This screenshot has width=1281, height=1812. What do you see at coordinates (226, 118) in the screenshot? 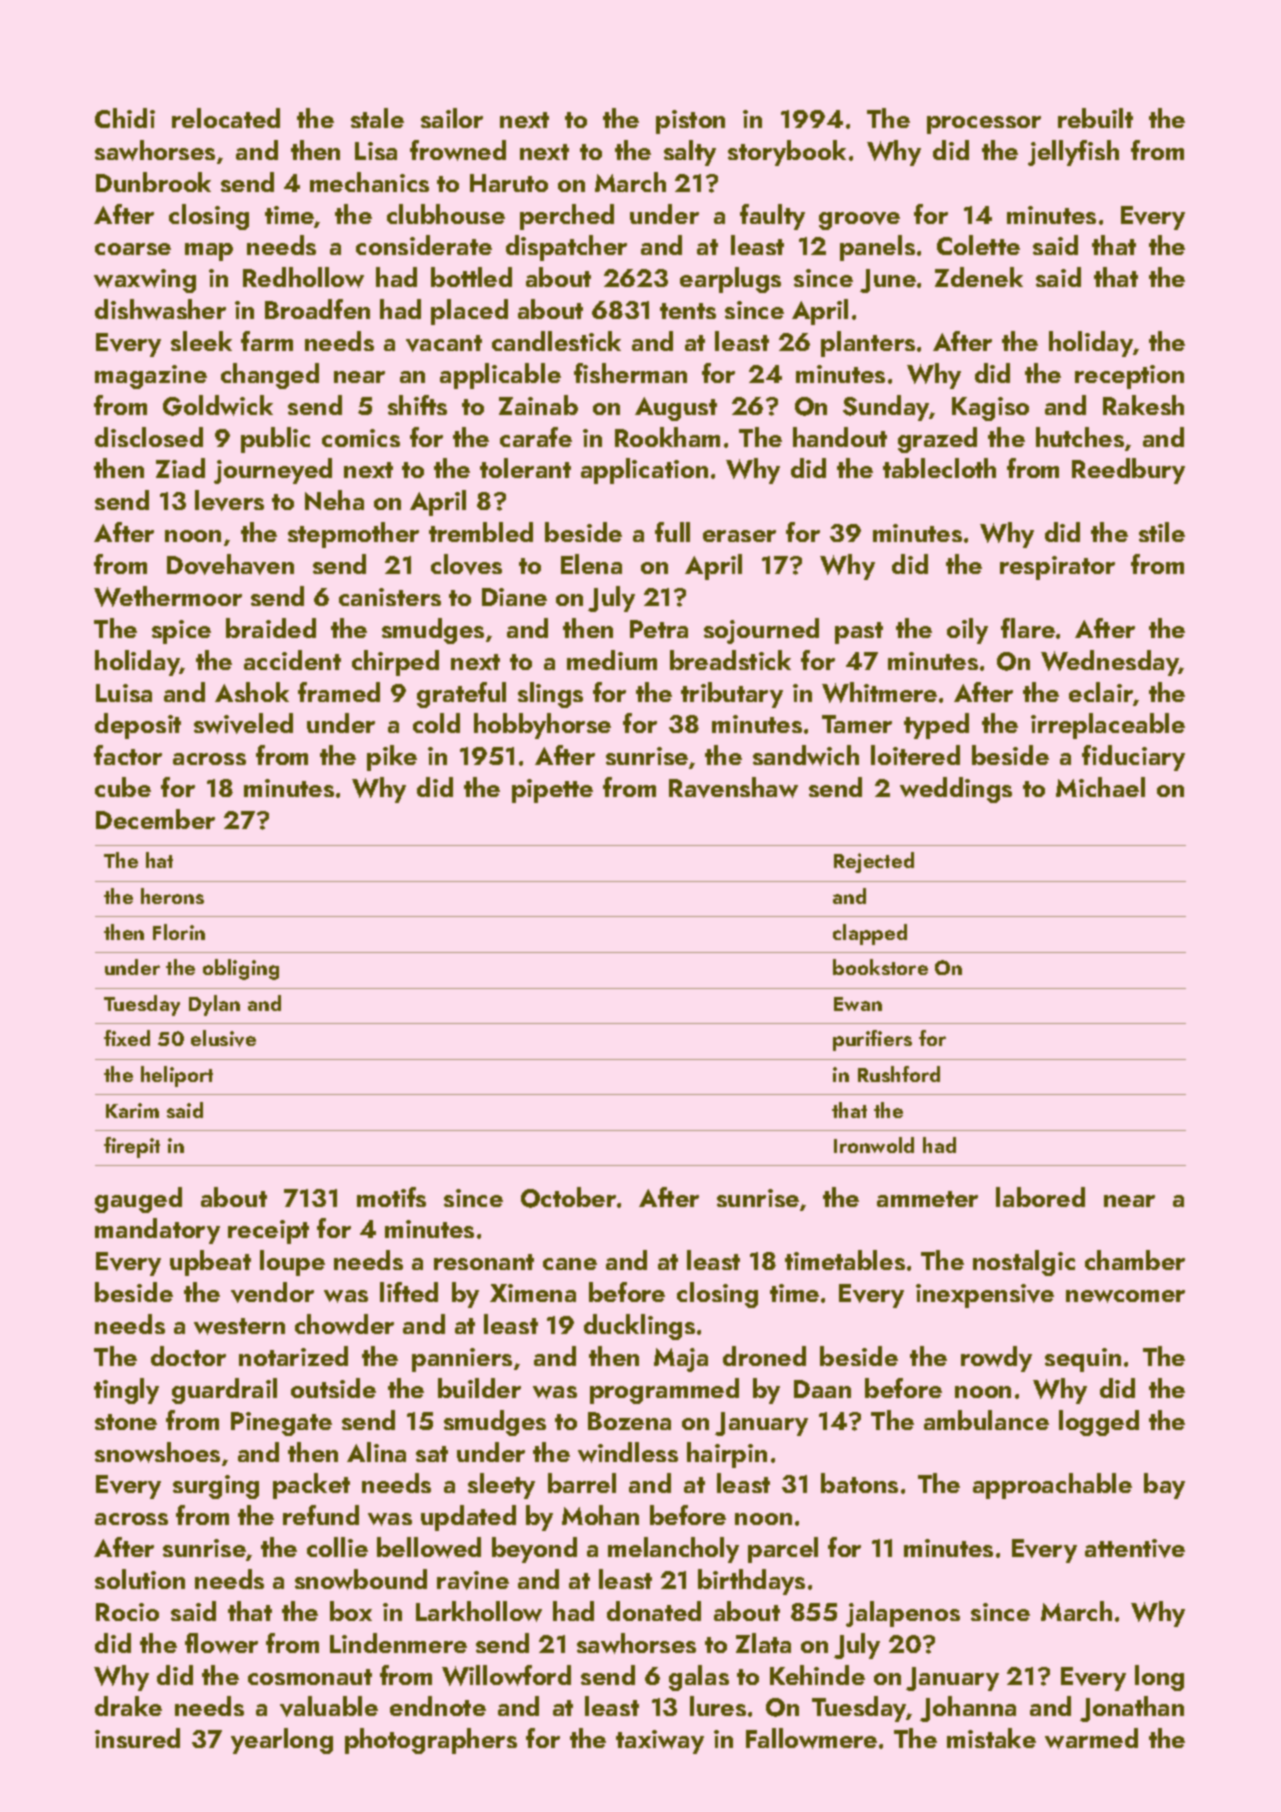
I see `relocated` at bounding box center [226, 118].
